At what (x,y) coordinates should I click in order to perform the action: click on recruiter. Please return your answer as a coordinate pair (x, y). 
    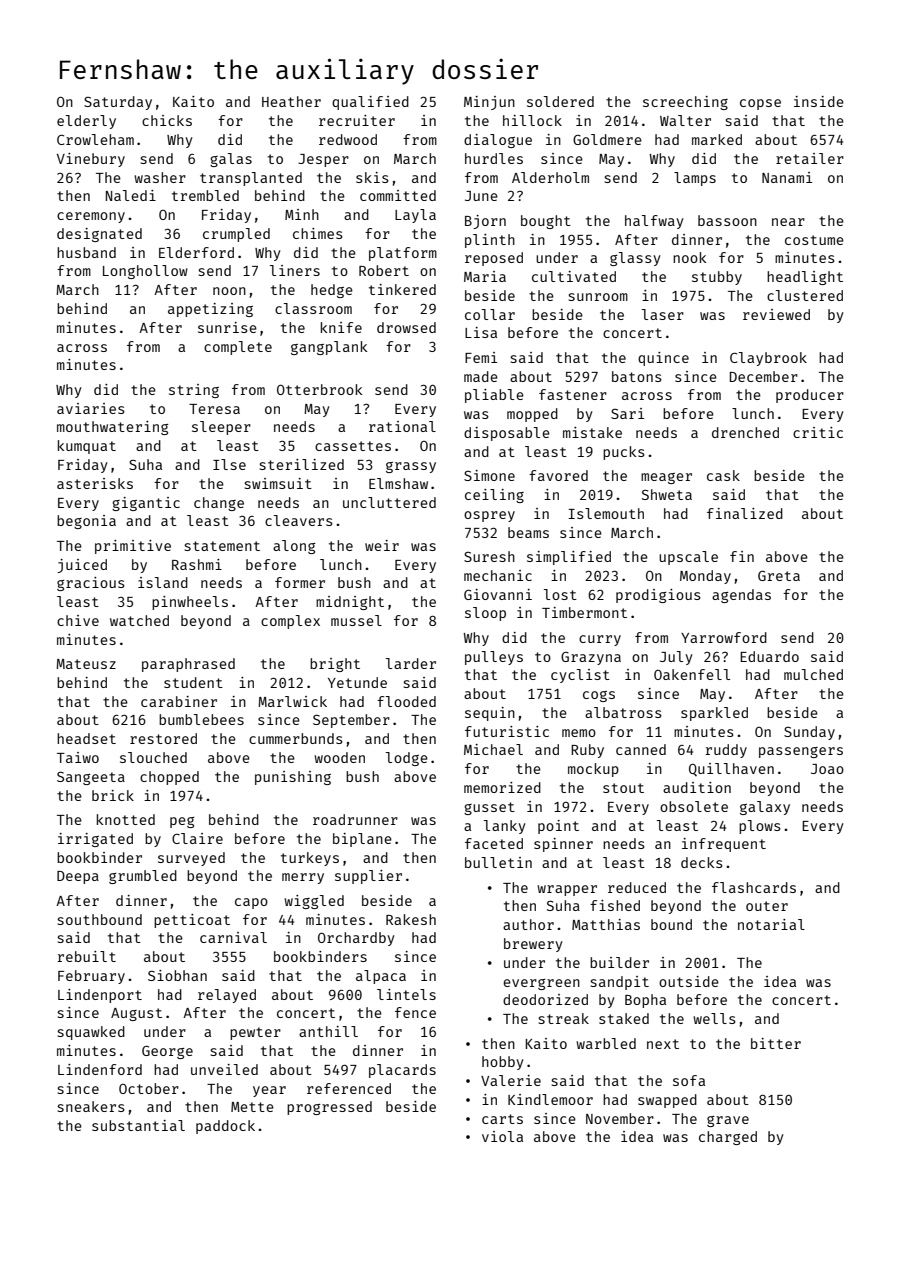
    Looking at the image, I should click on (357, 120).
